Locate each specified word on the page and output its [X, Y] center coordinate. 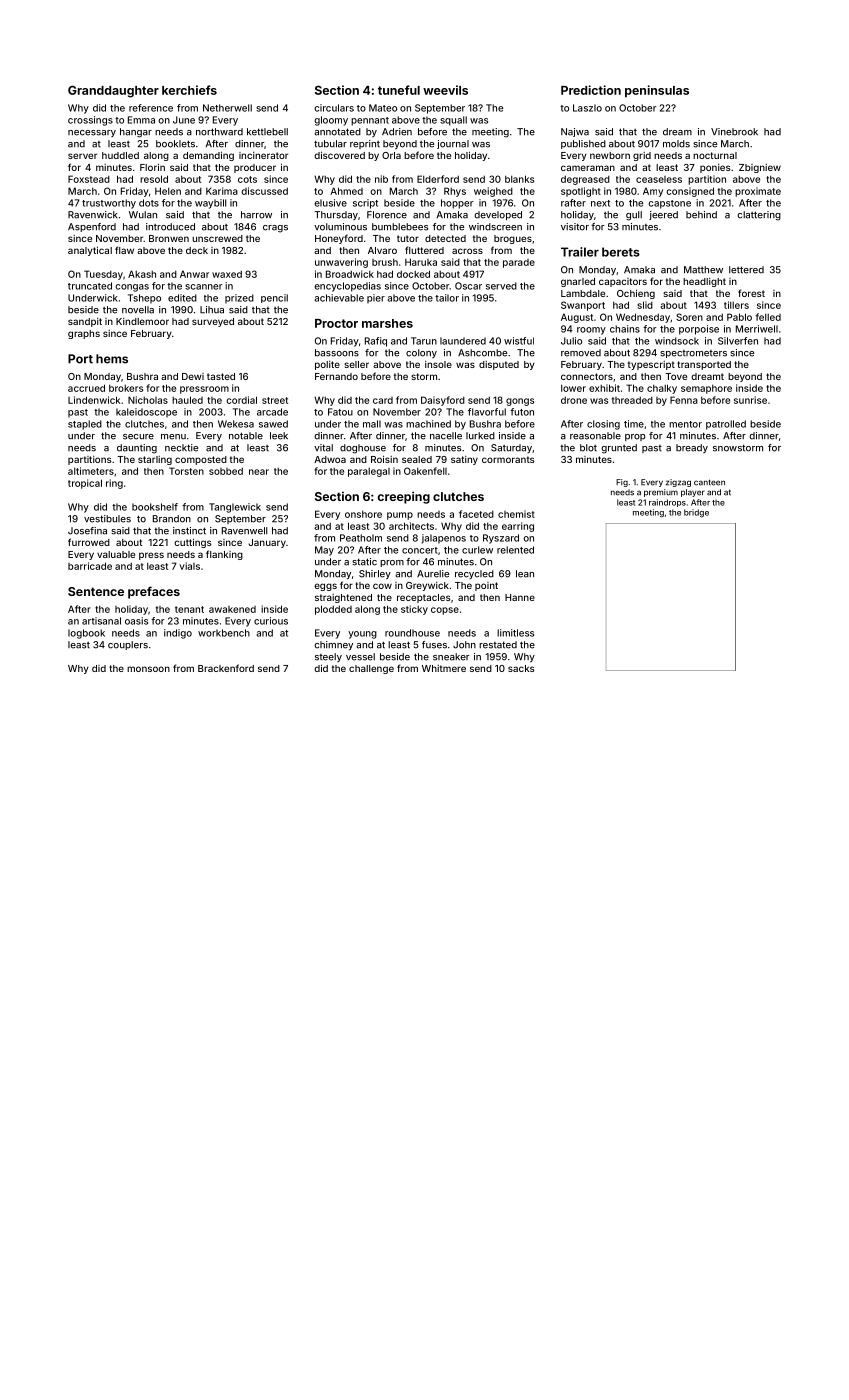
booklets [175, 144]
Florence [387, 215]
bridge [696, 513]
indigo [178, 634]
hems [112, 359]
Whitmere [444, 668]
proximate [758, 192]
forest [751, 293]
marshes [387, 323]
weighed [493, 192]
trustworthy [109, 204]
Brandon [172, 519]
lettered [746, 270]
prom [392, 563]
